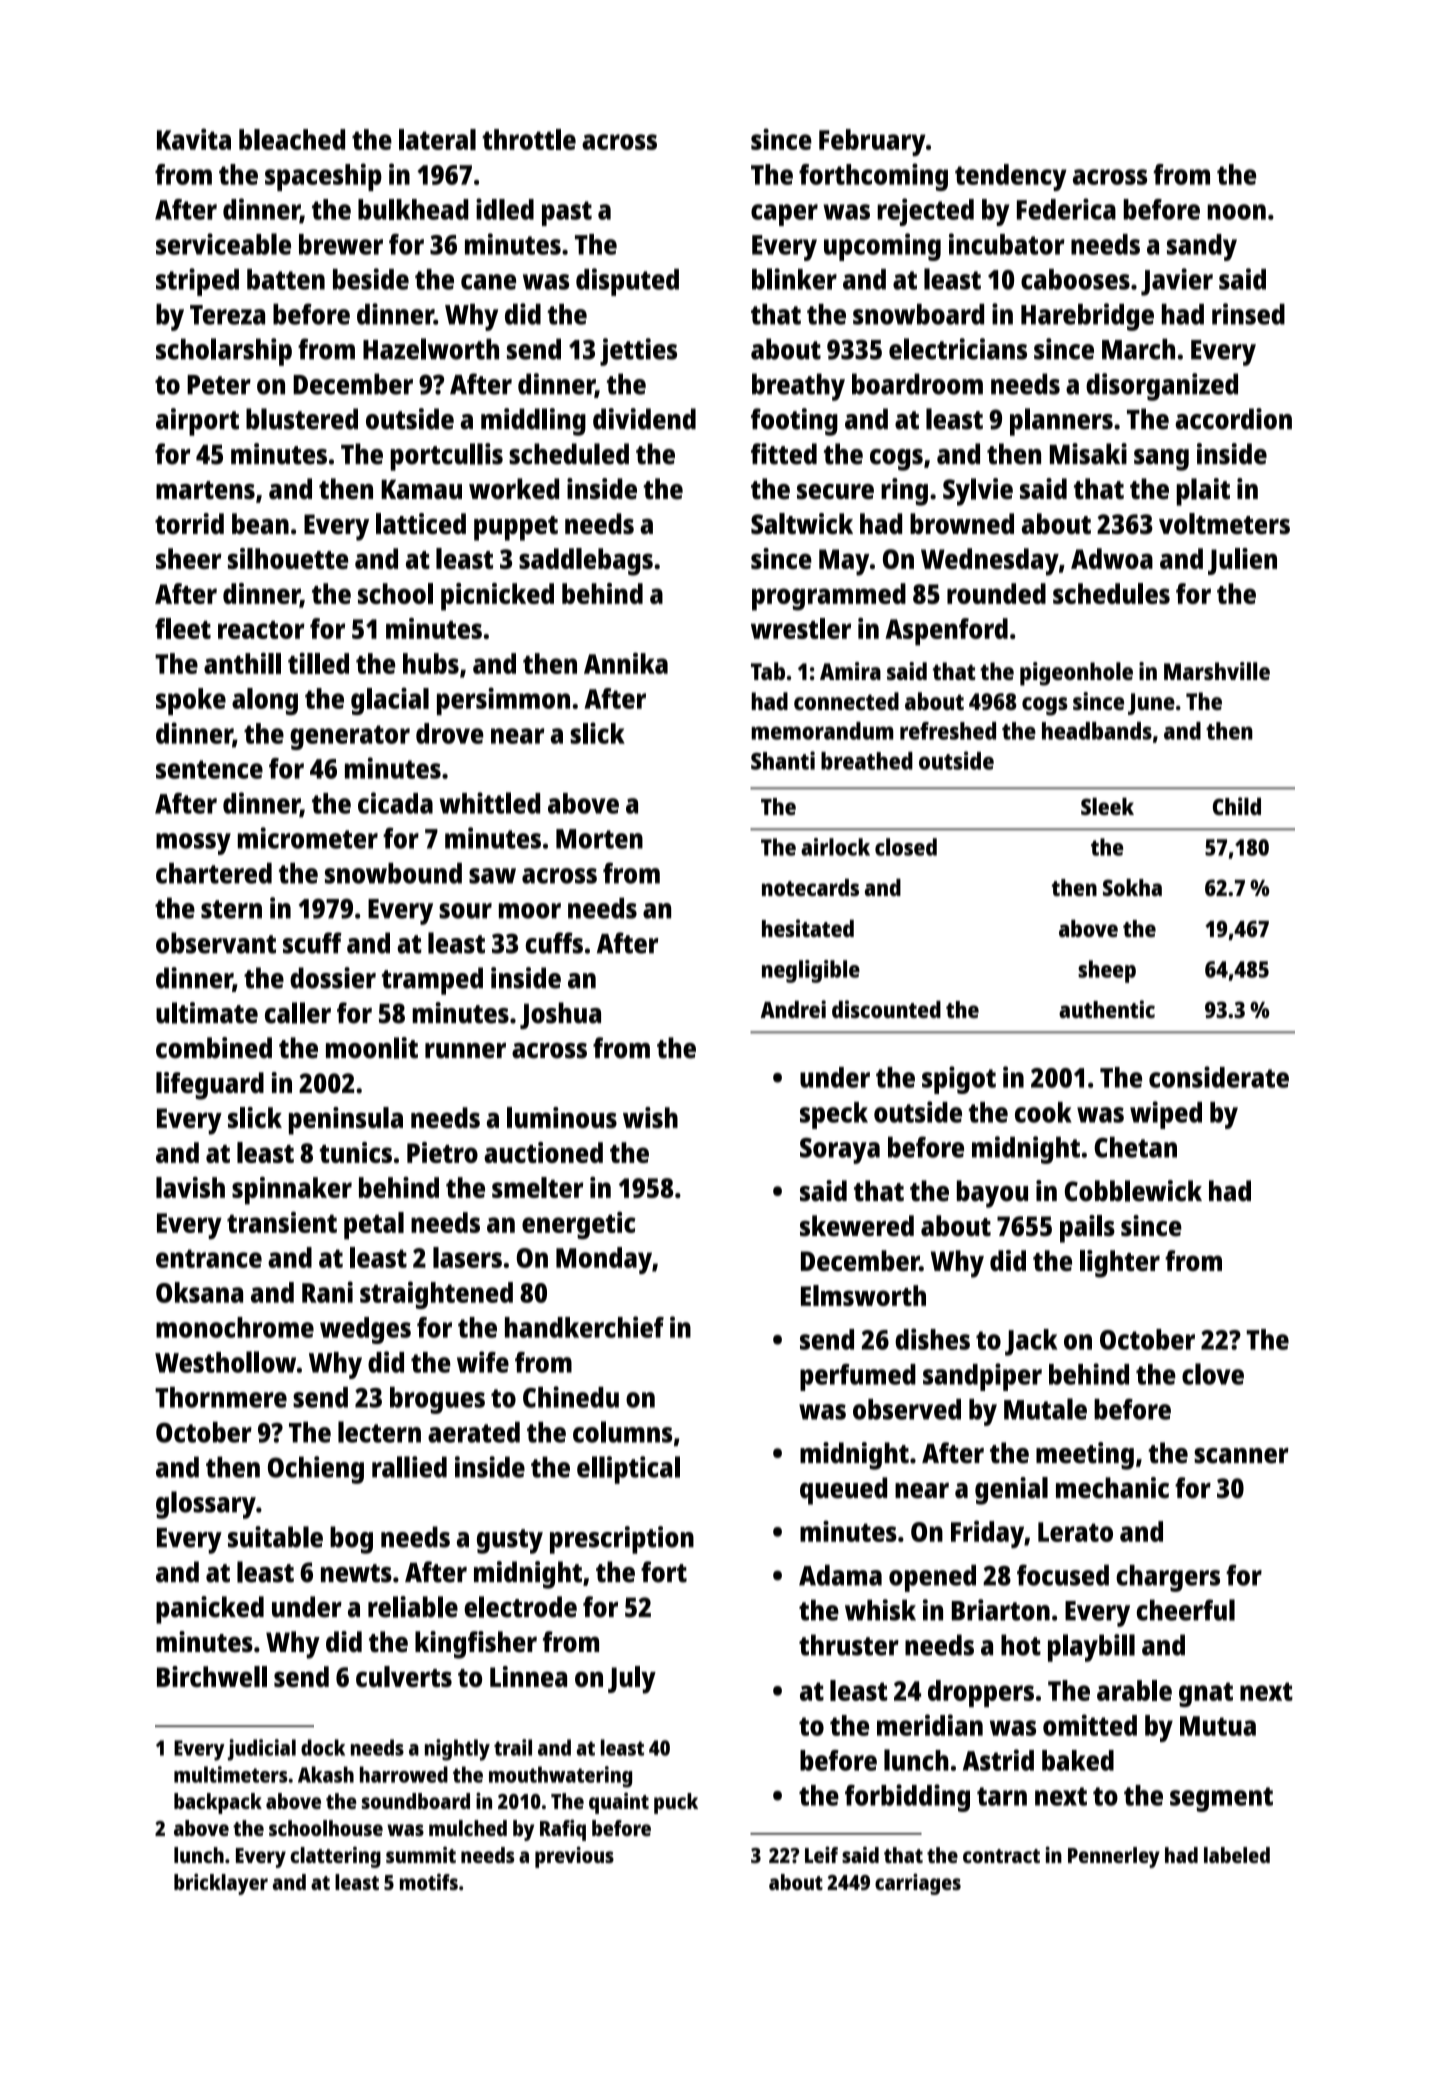 This screenshot has height=2100, width=1450. What do you see at coordinates (350, 737) in the screenshot?
I see `generator` at bounding box center [350, 737].
